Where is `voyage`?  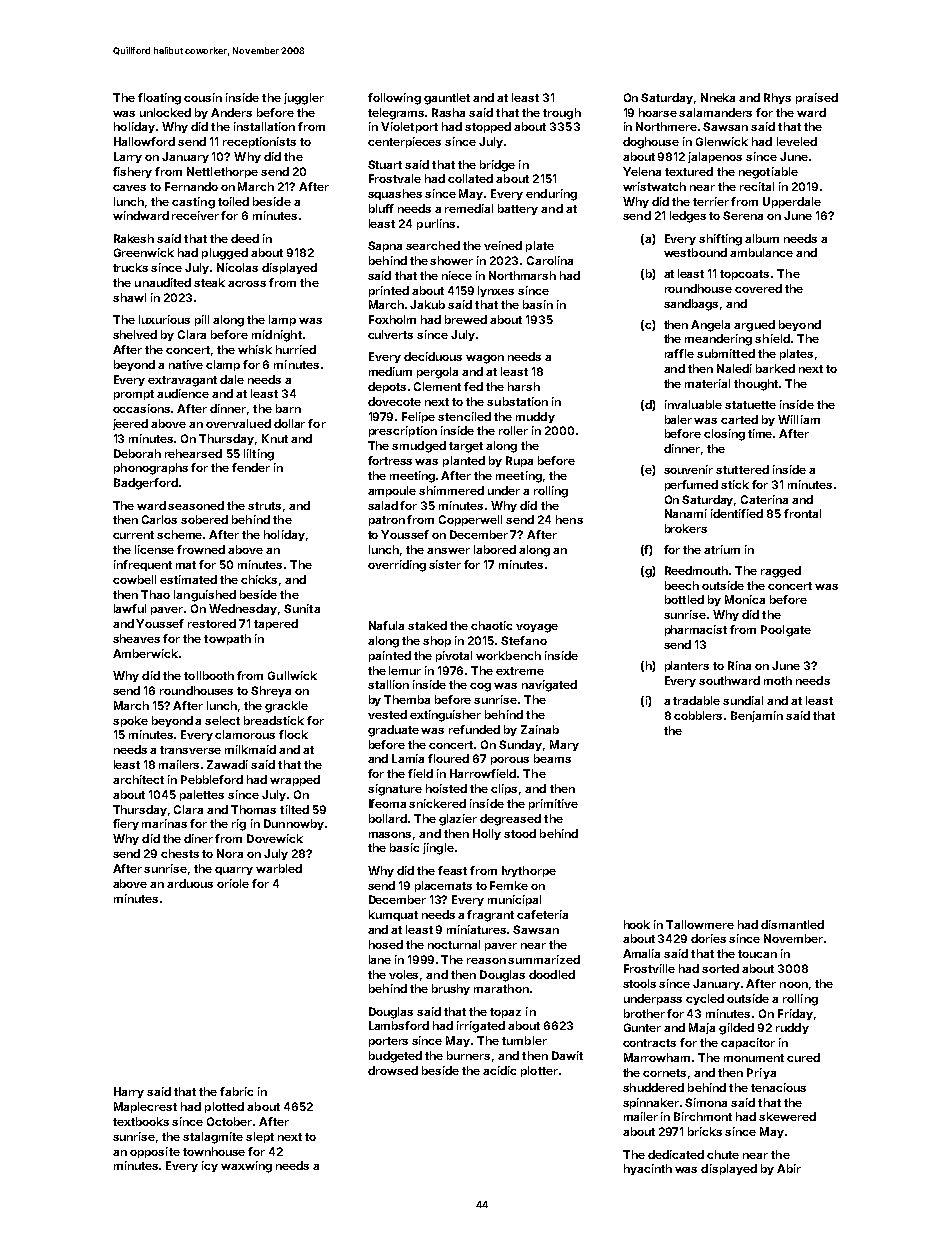 voyage is located at coordinates (537, 628).
